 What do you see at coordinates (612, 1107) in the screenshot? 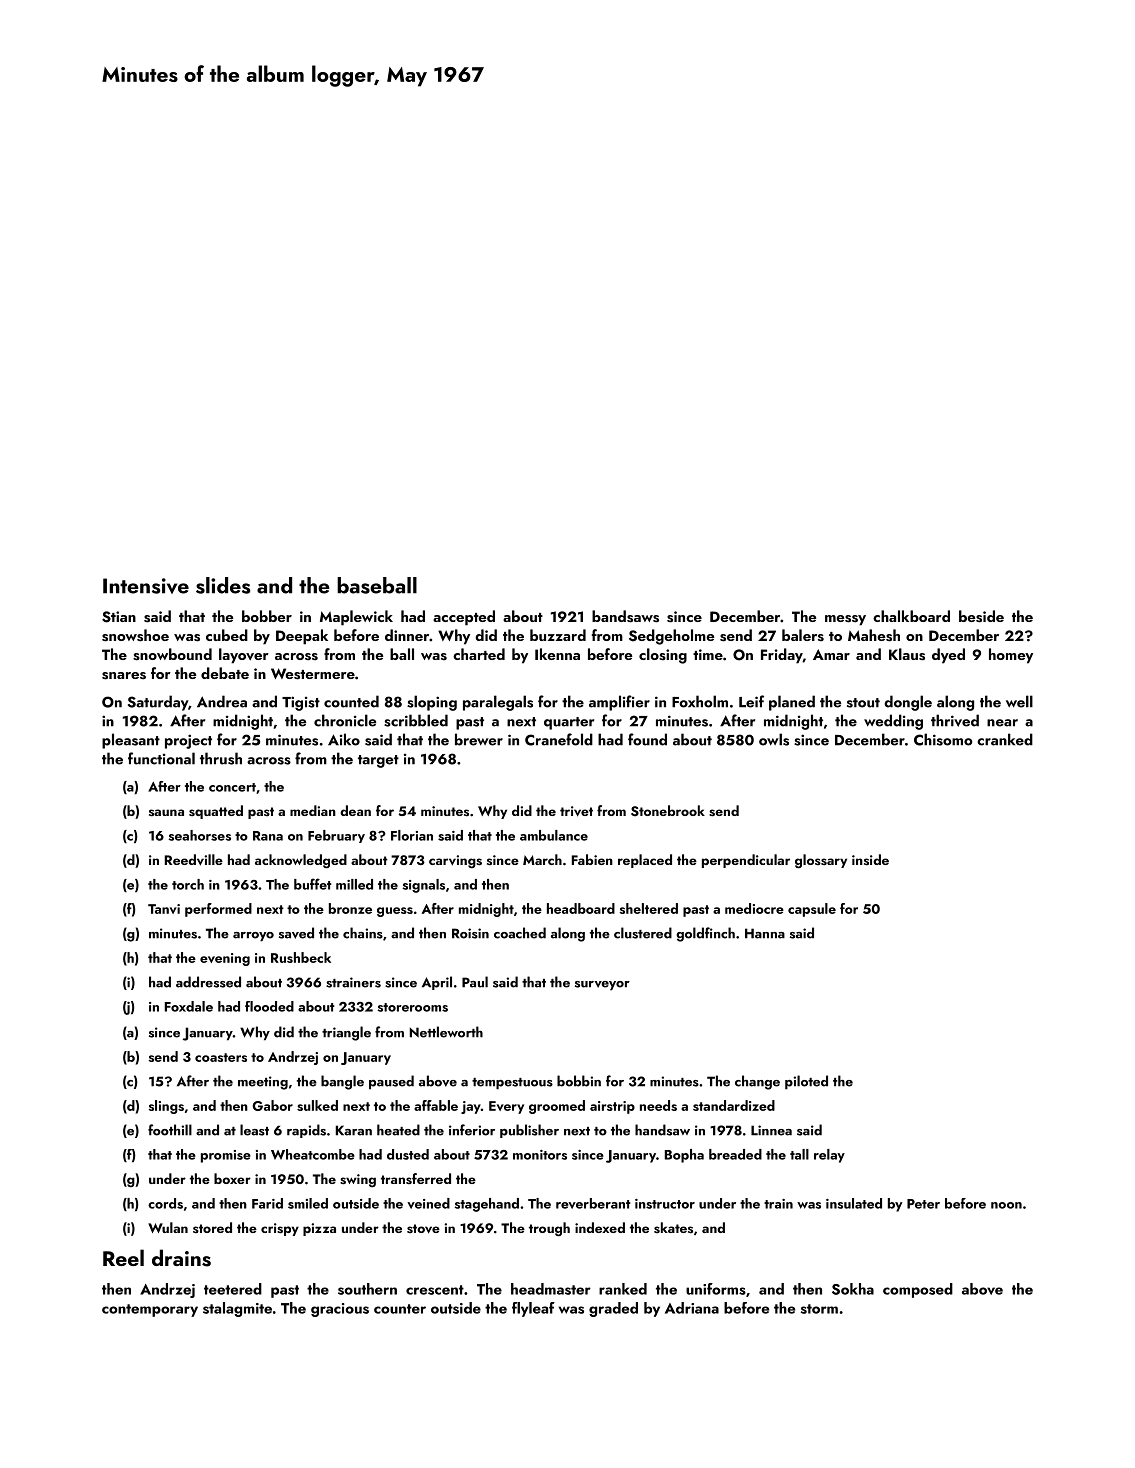
I see `airstrip` at bounding box center [612, 1107].
